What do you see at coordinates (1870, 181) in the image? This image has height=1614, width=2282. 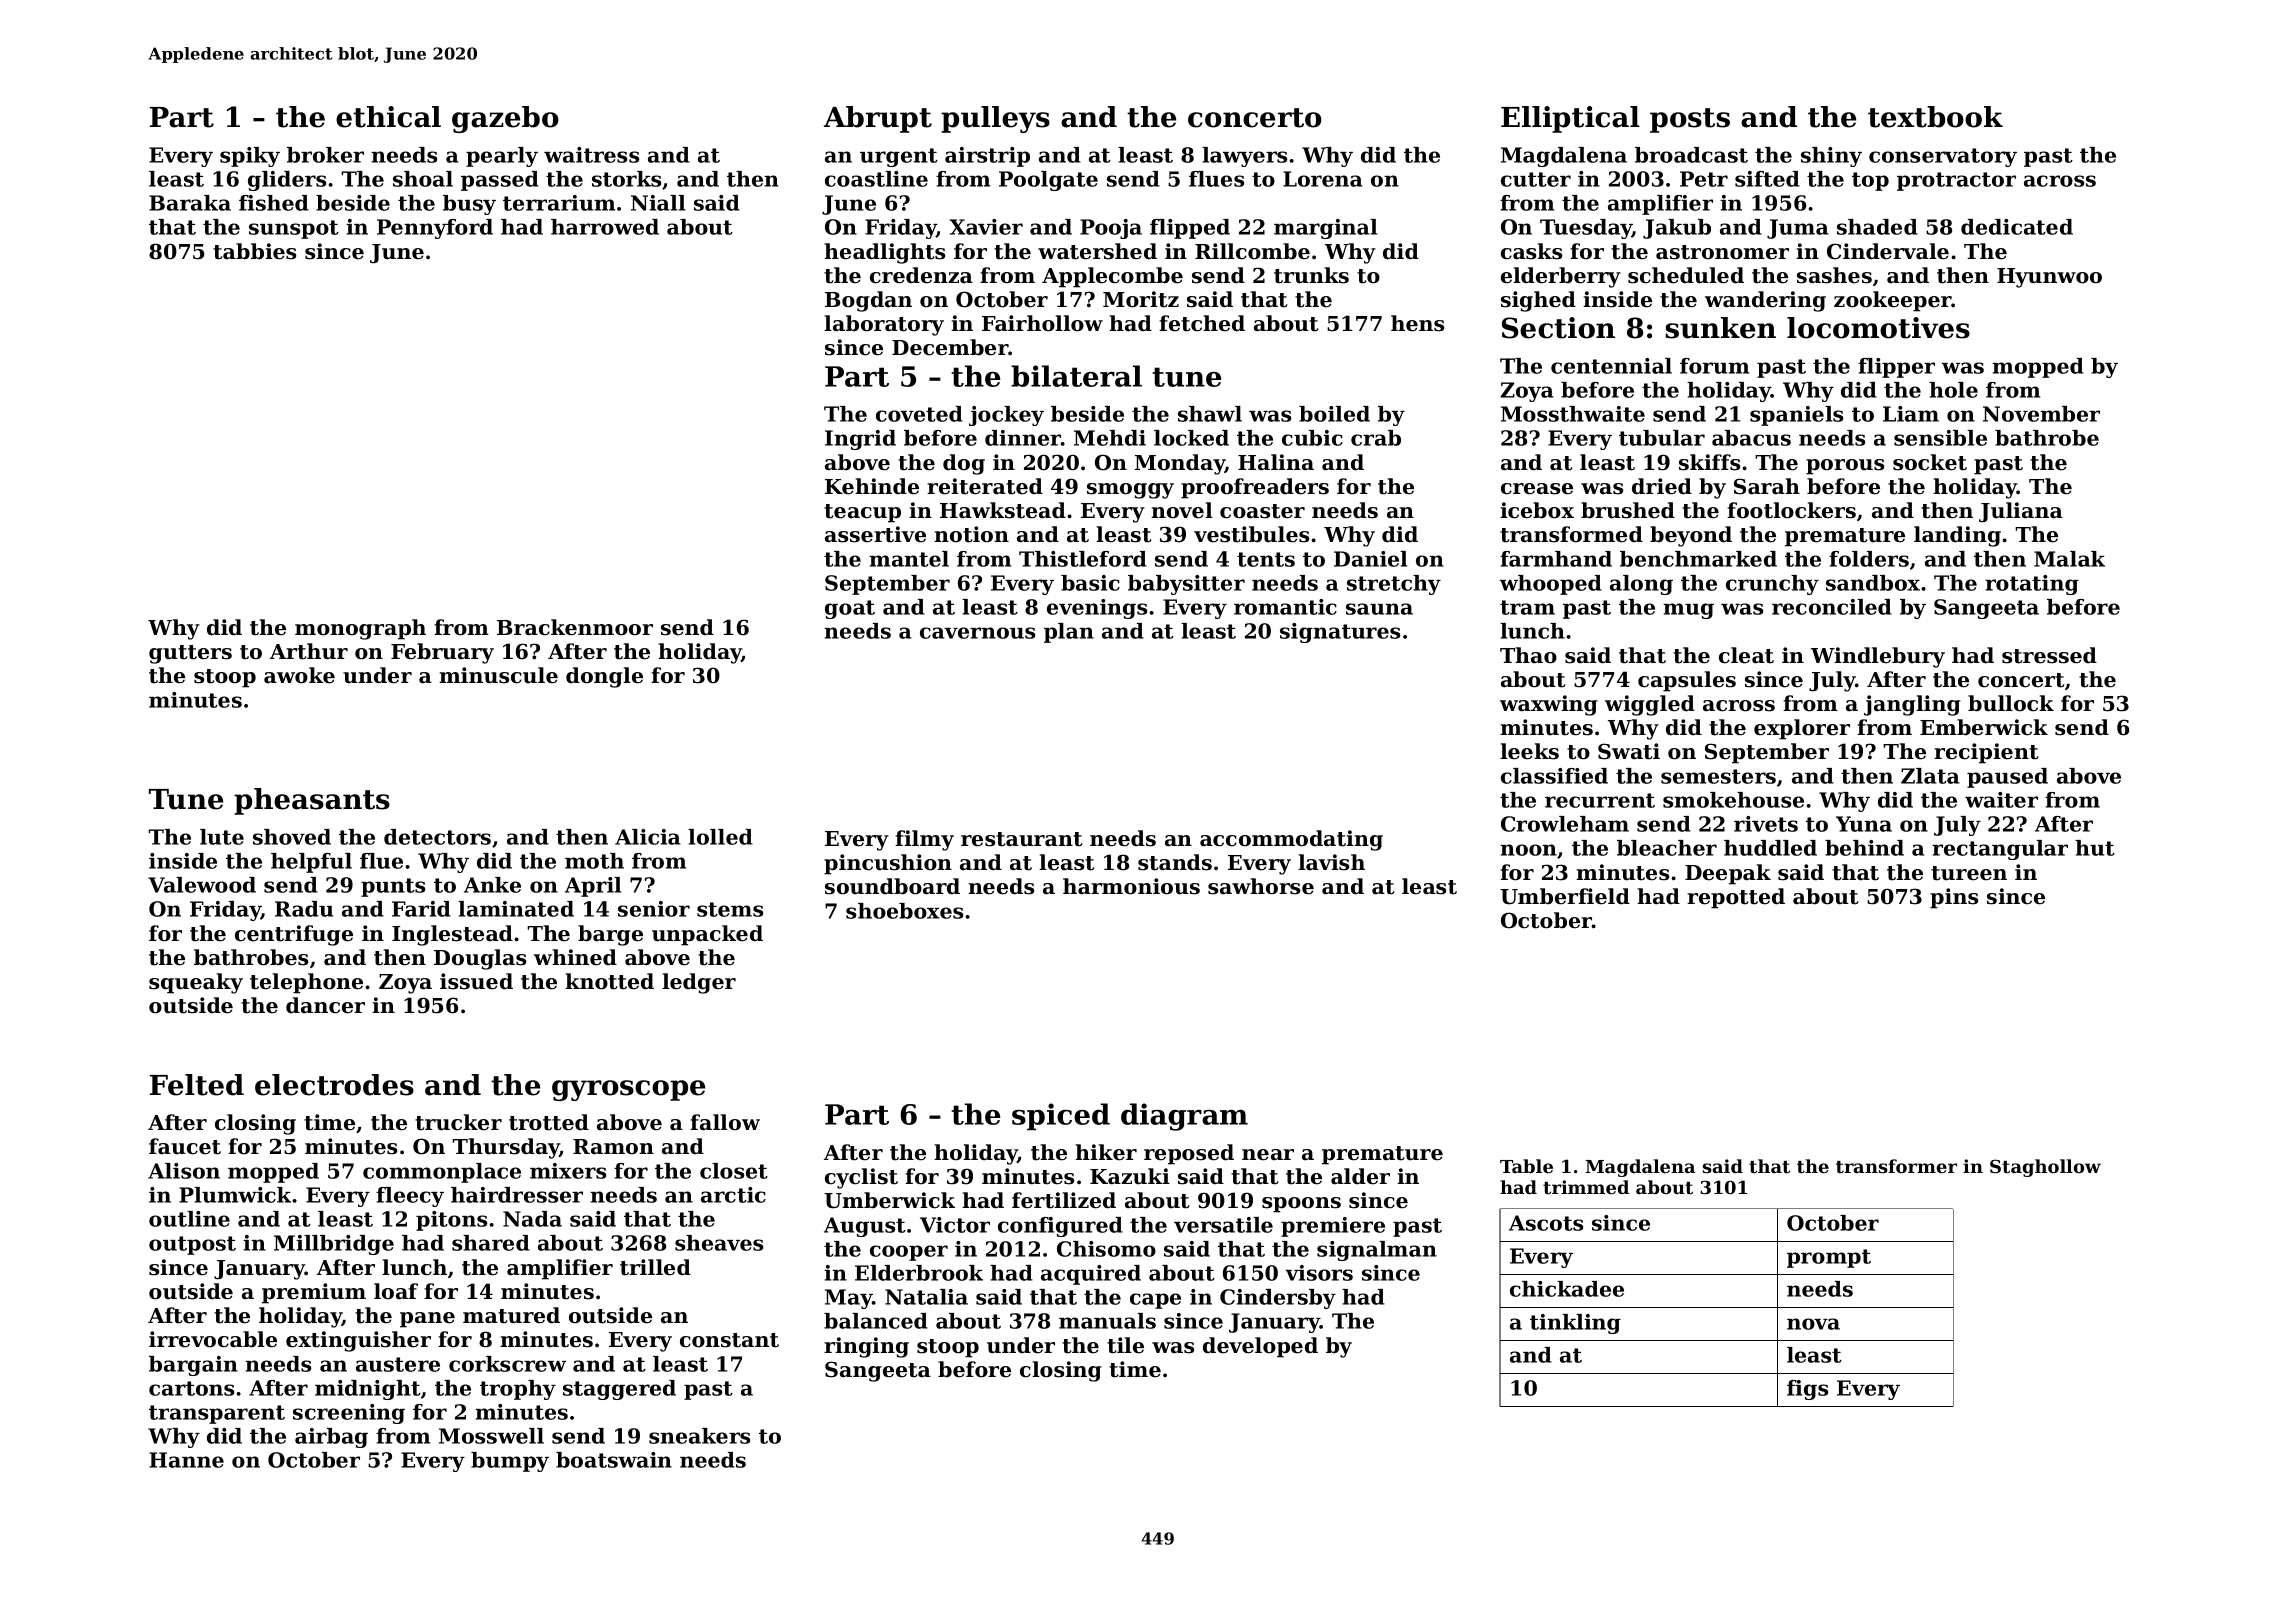 I see `top` at bounding box center [1870, 181].
